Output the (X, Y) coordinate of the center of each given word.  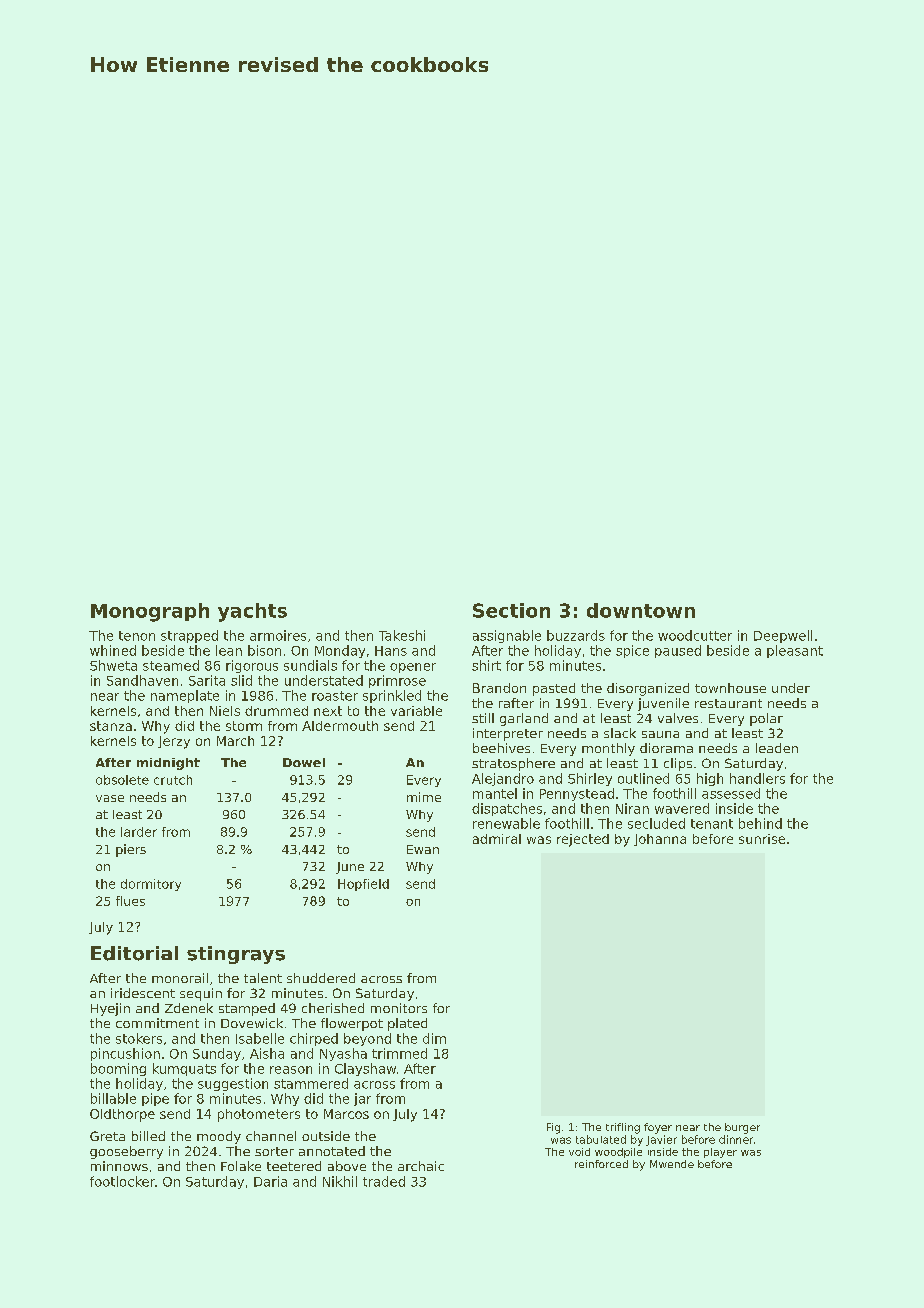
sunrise (762, 839)
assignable (507, 636)
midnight (168, 764)
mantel (495, 793)
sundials (310, 665)
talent (263, 978)
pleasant (795, 651)
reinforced (601, 1164)
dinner (736, 1139)
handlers (757, 778)
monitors (399, 1008)
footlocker (122, 1181)
